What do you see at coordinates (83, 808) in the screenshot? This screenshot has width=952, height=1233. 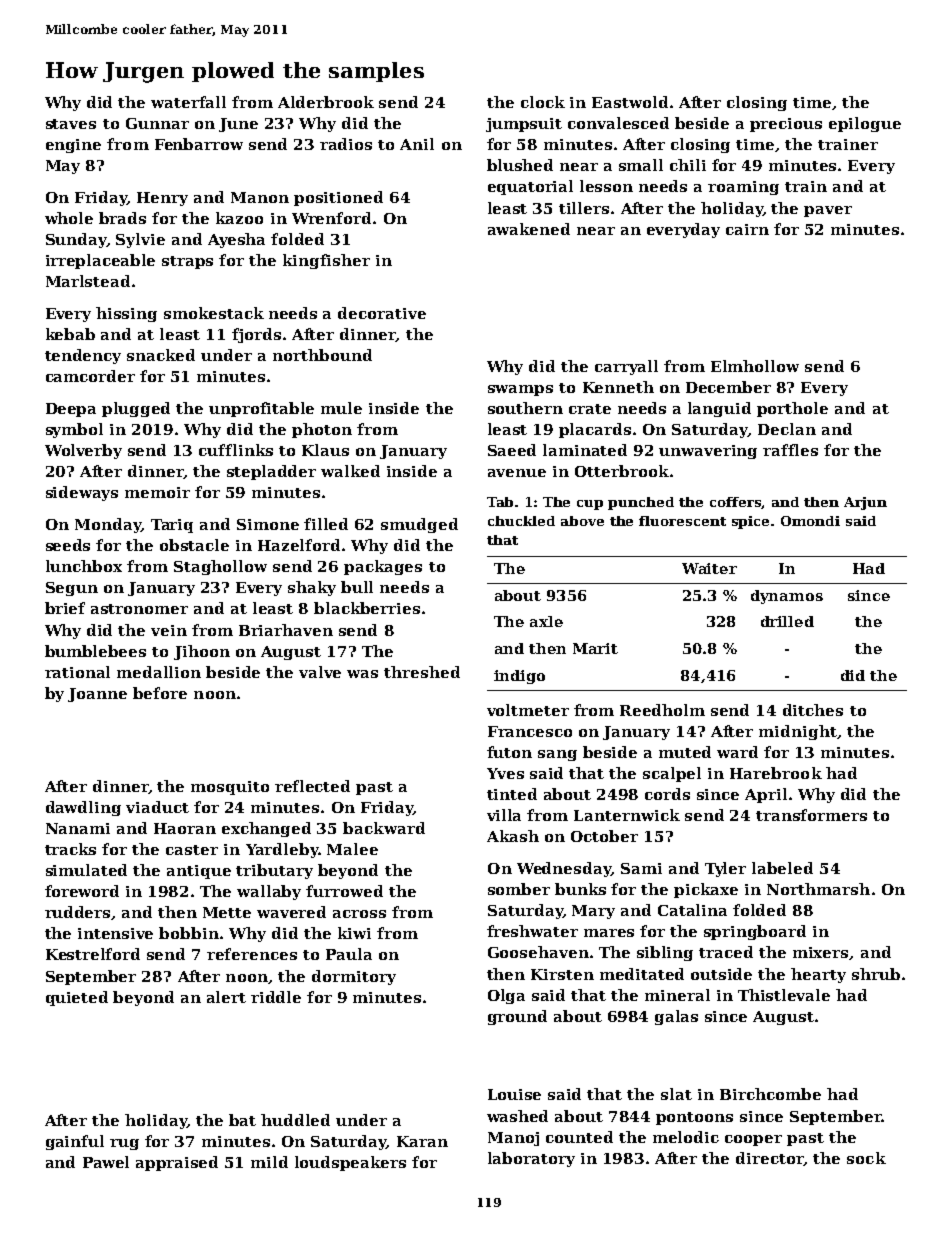 I see `dawdling` at bounding box center [83, 808].
